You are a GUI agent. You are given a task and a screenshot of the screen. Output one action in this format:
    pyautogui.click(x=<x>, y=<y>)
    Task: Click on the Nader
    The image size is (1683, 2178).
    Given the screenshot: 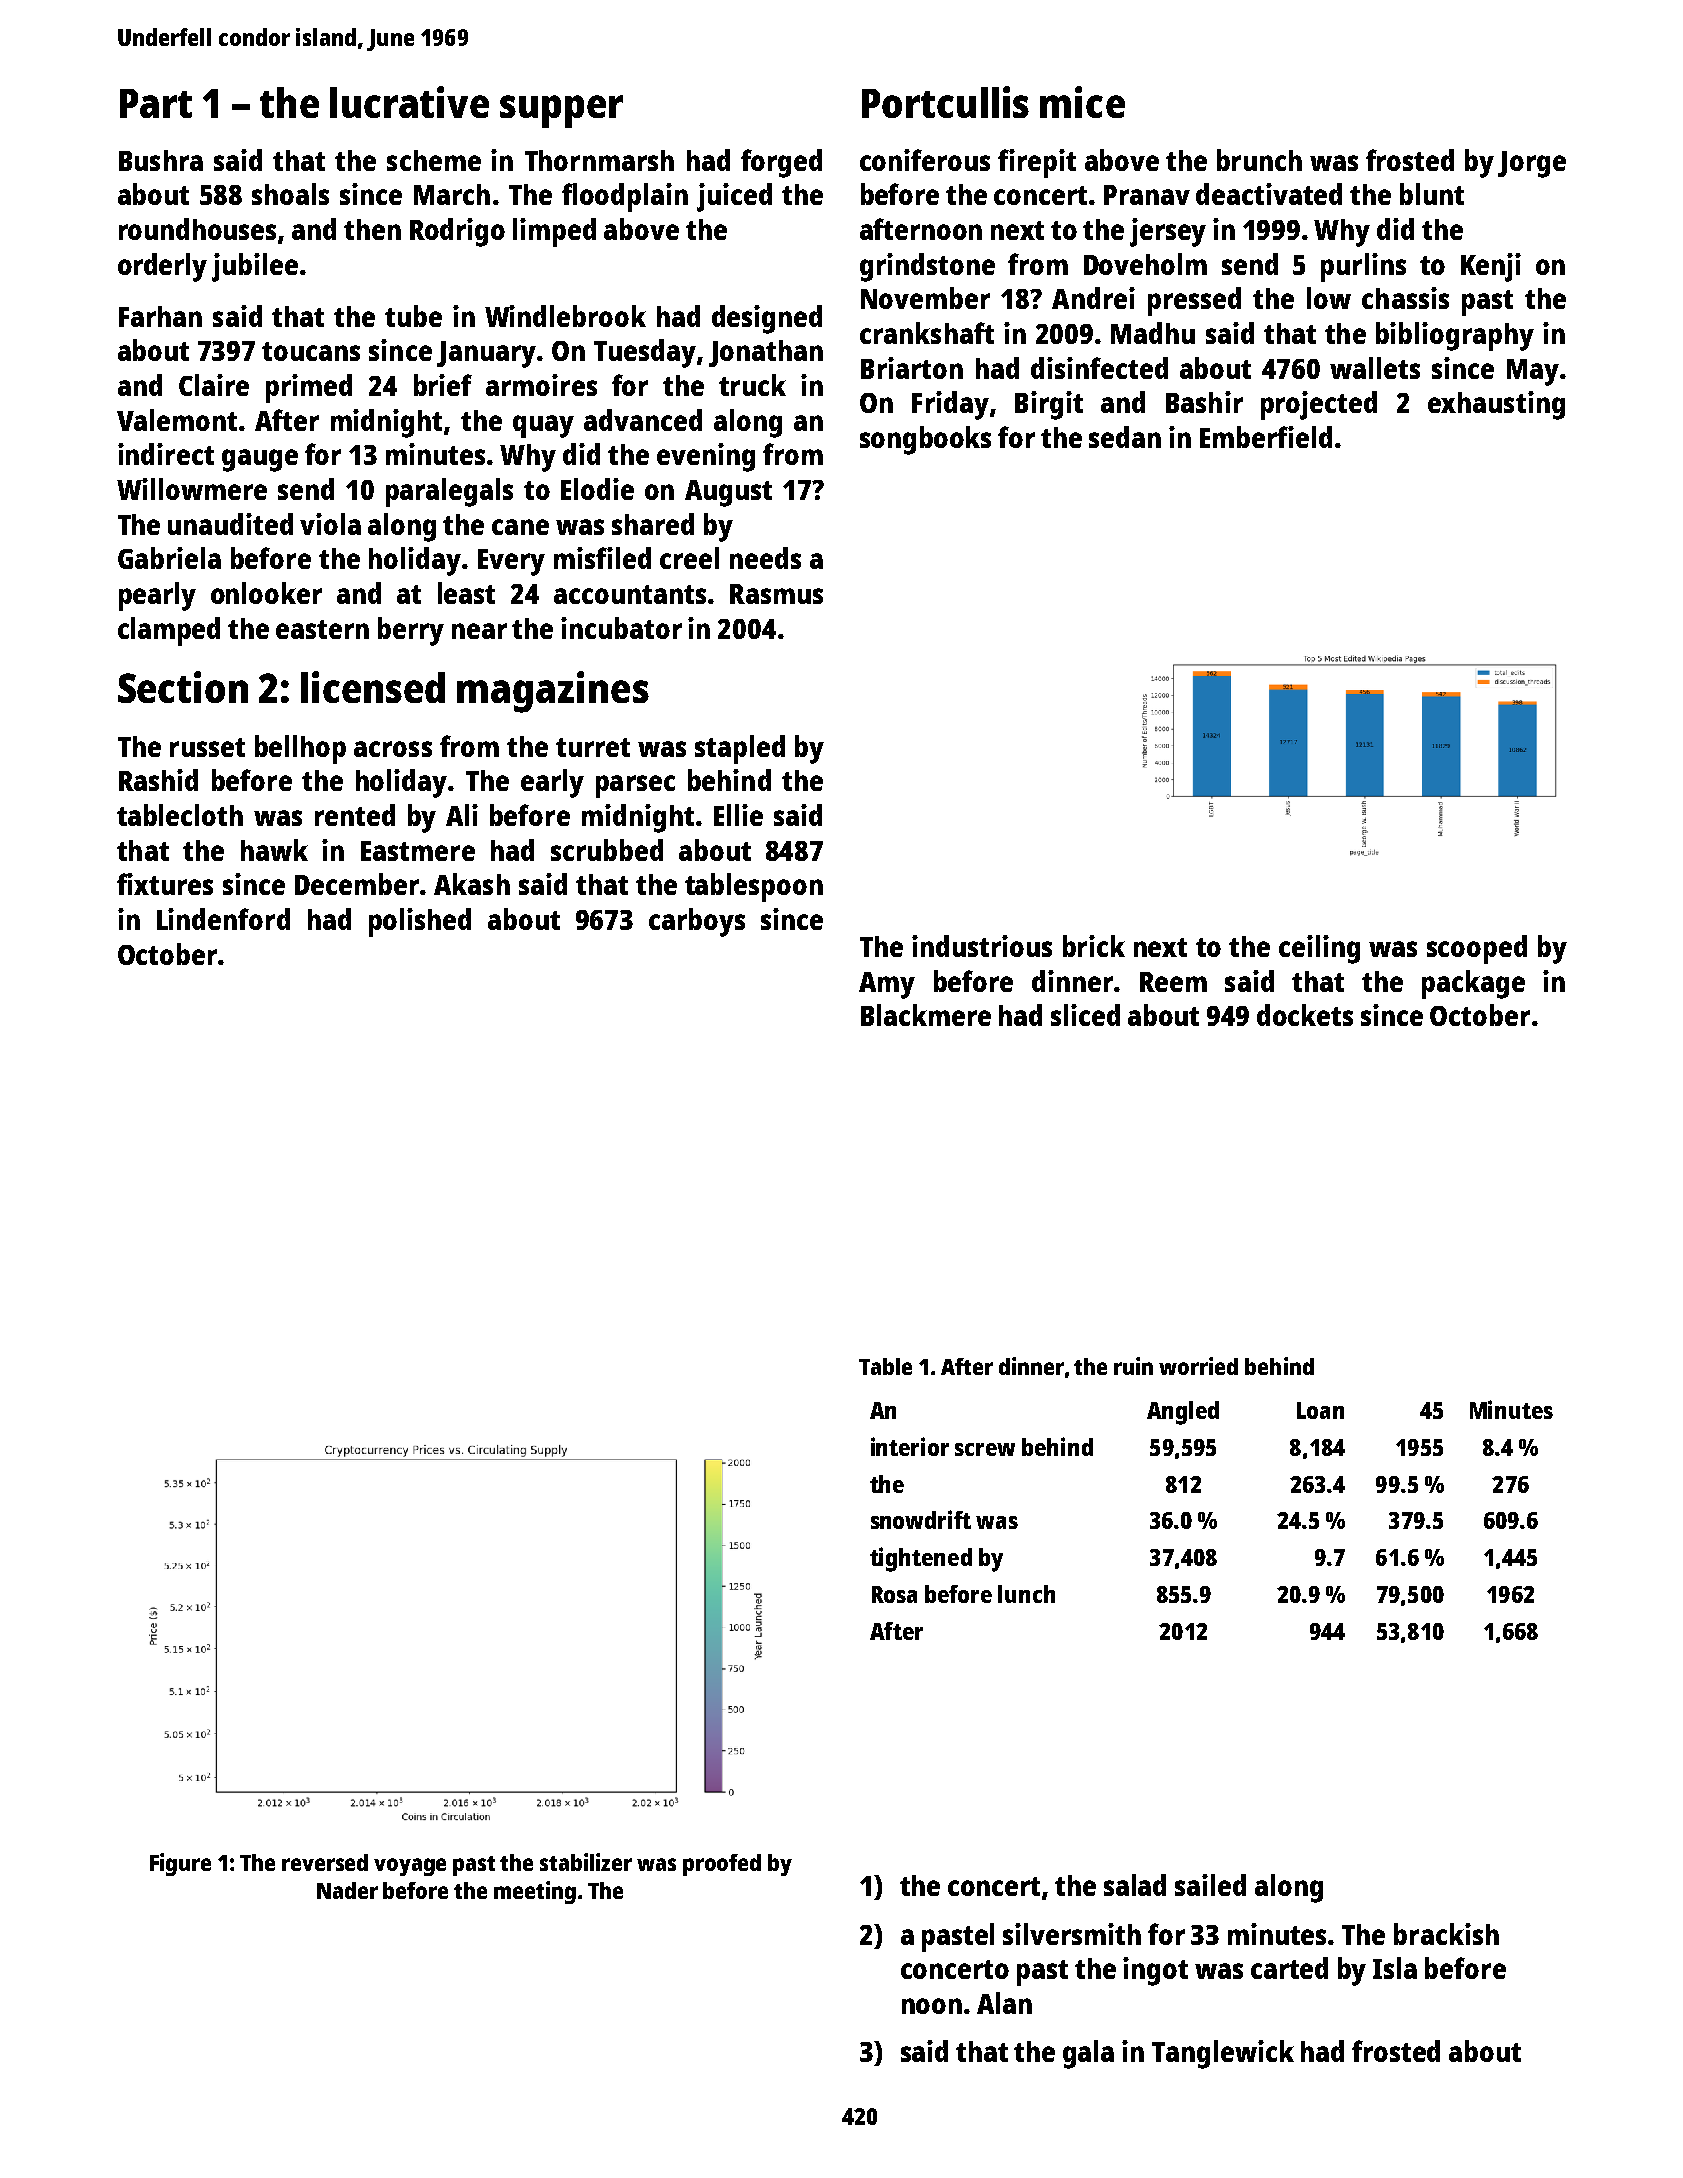 What is the action you would take?
    pyautogui.click(x=347, y=1890)
